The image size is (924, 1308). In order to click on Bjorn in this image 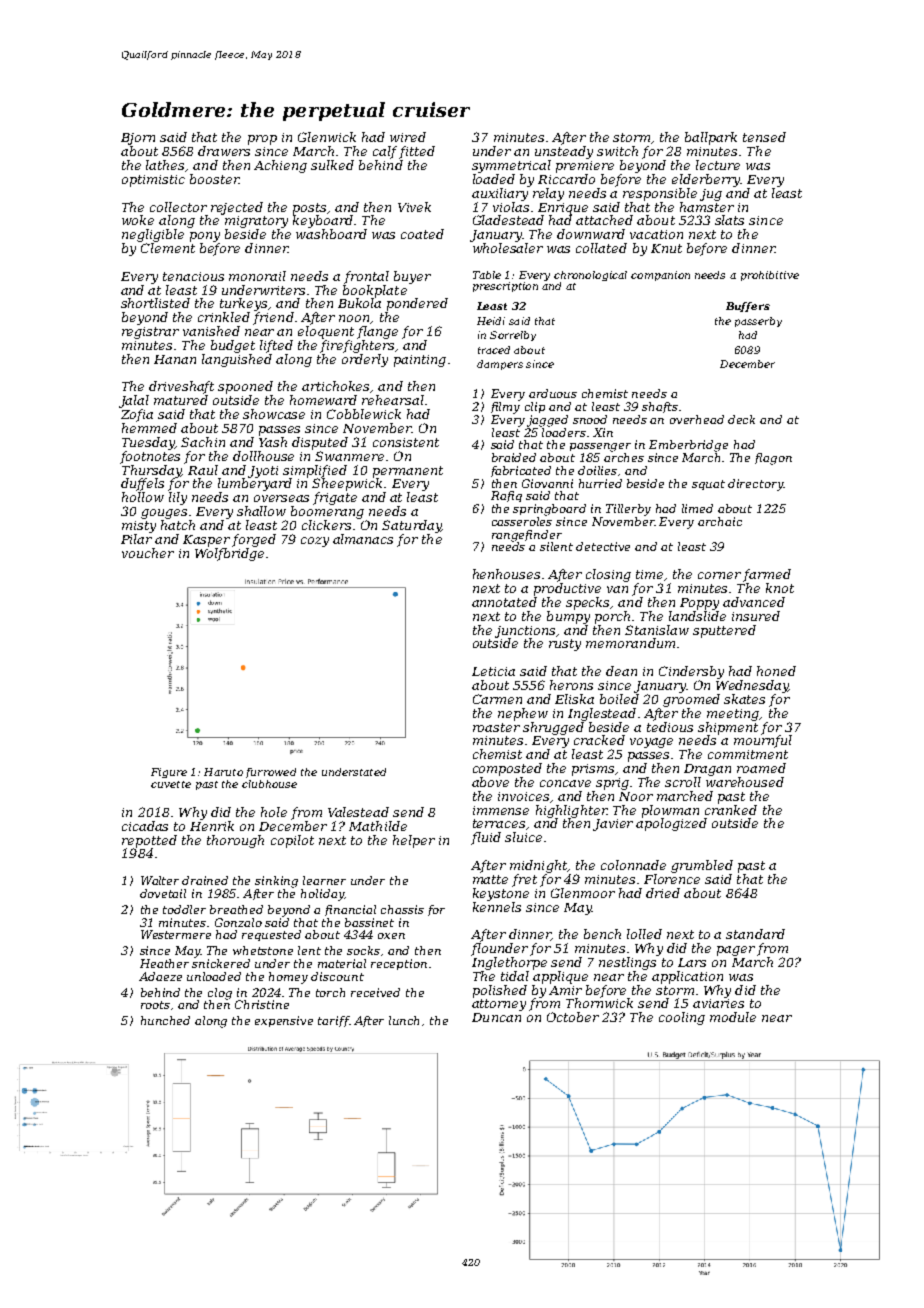, I will do `click(138, 139)`.
